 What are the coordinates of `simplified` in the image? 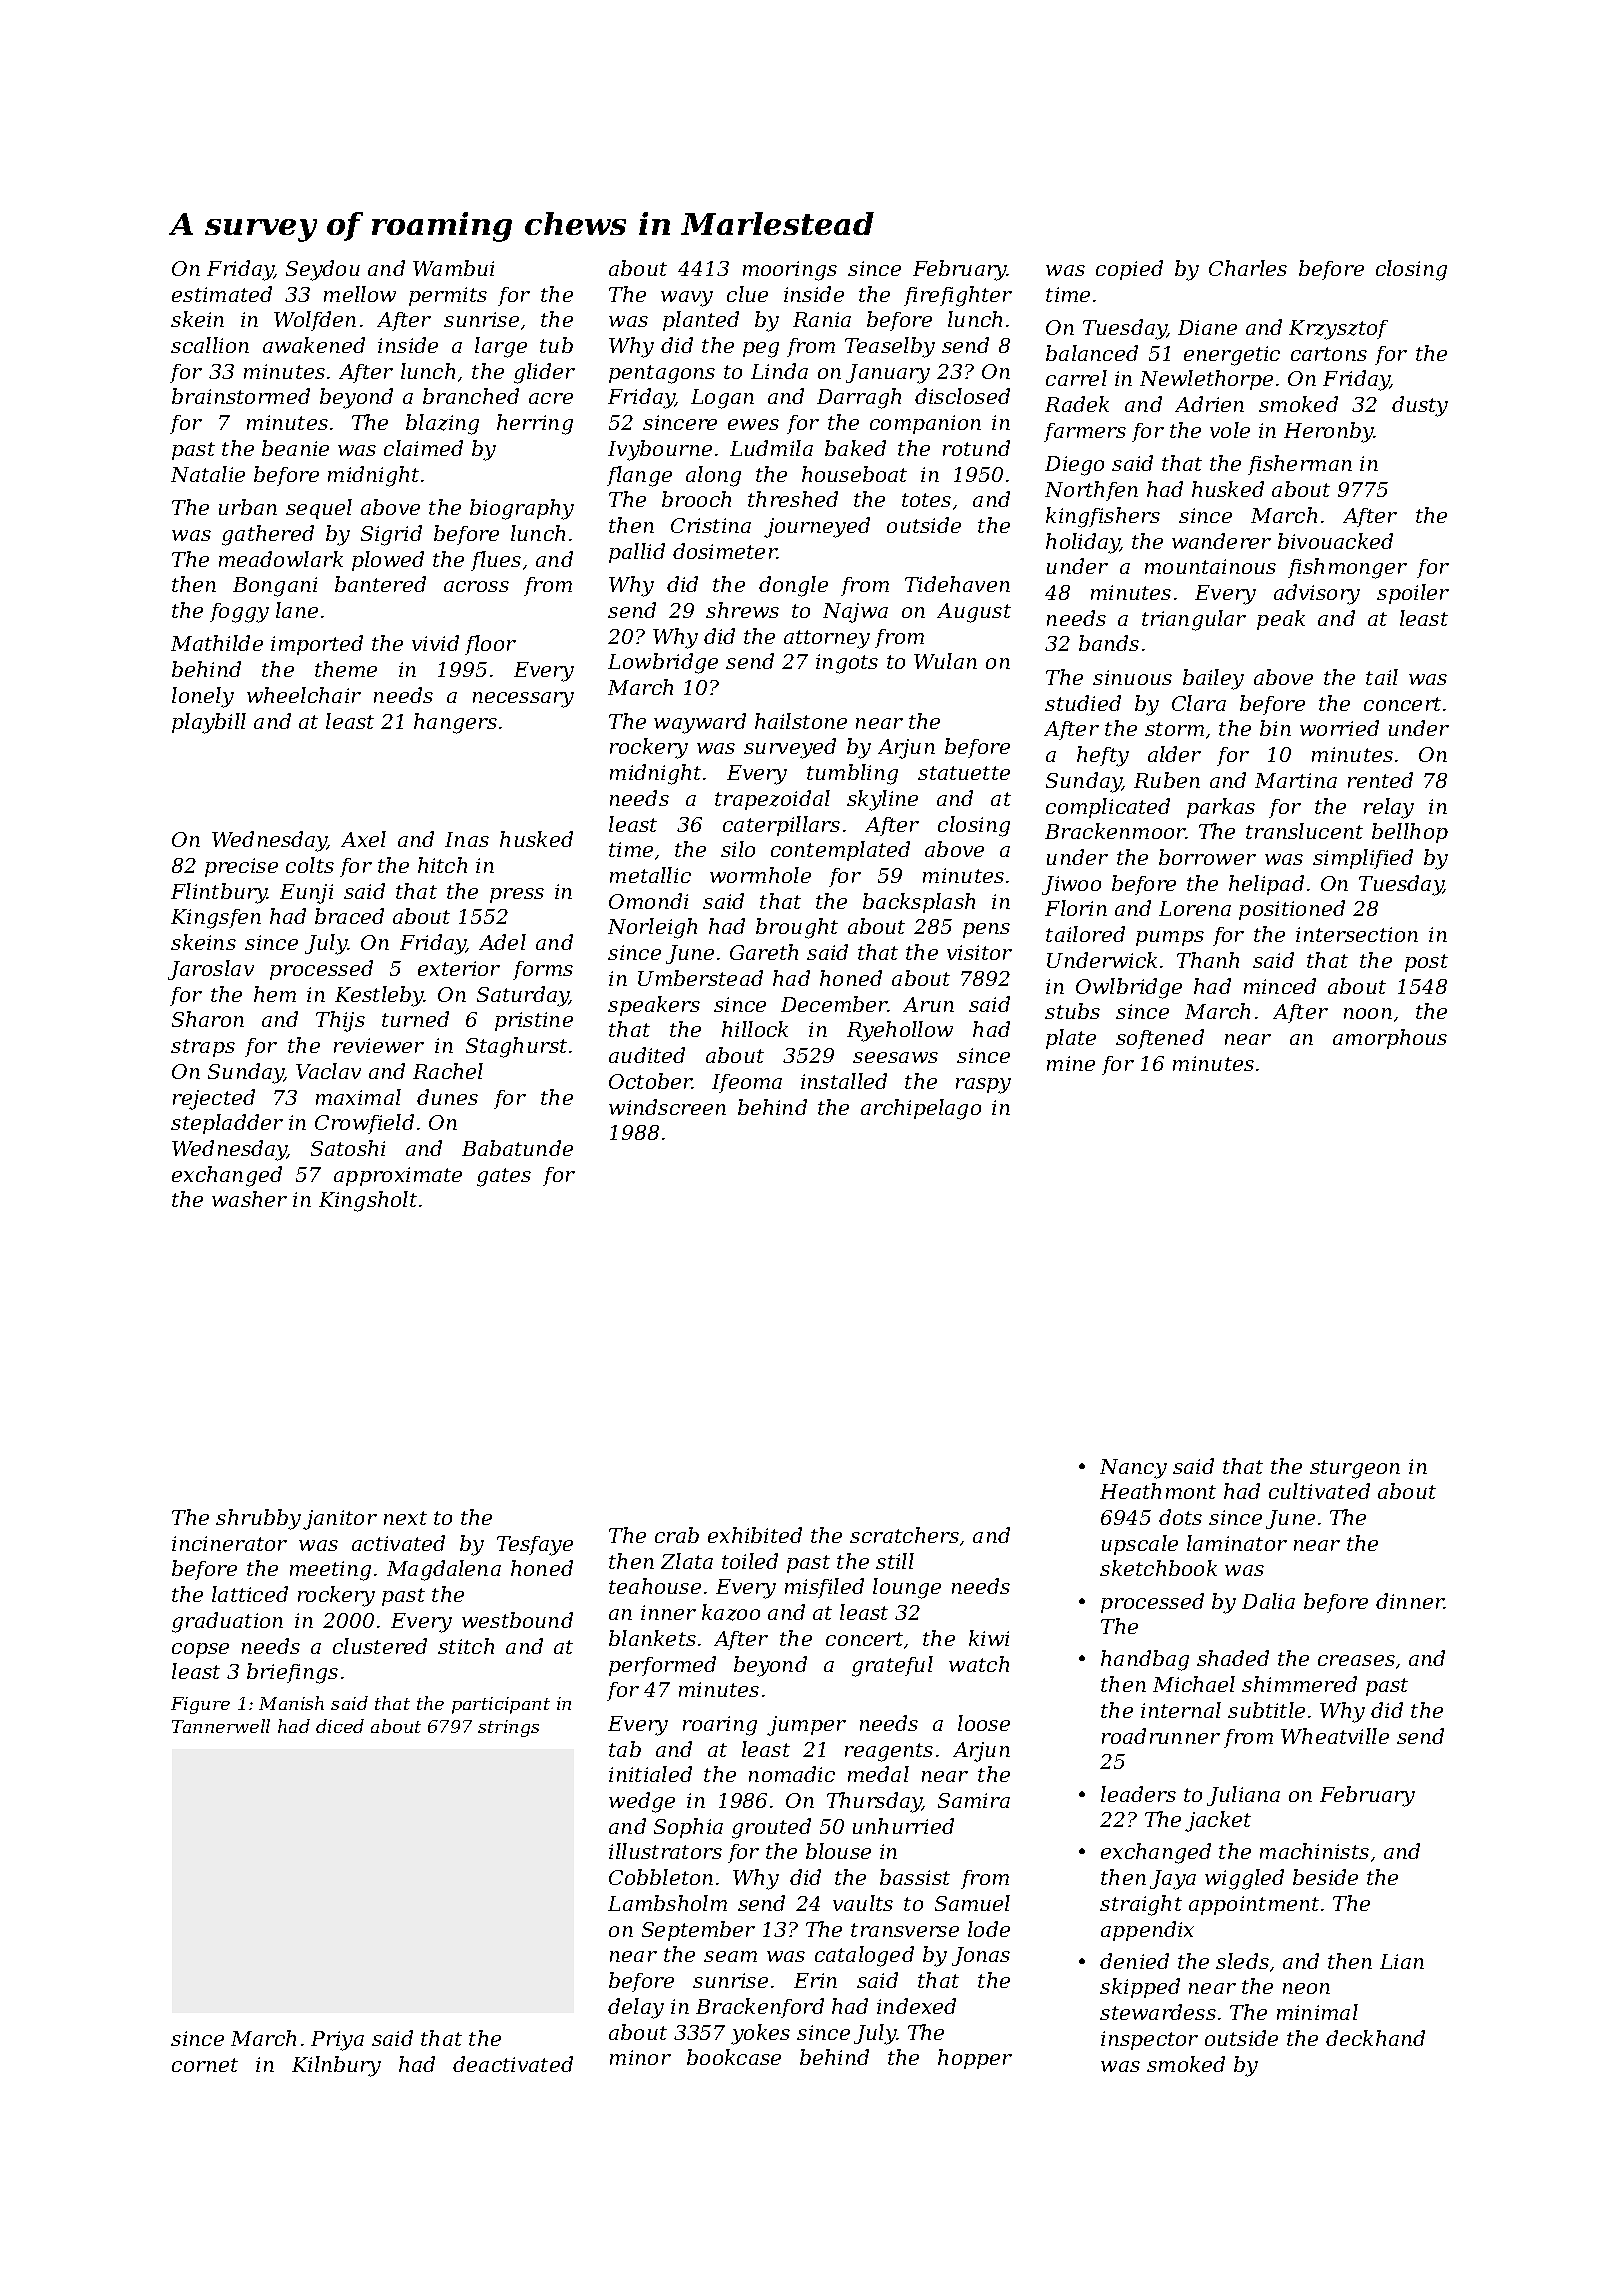 It's located at (1363, 859).
